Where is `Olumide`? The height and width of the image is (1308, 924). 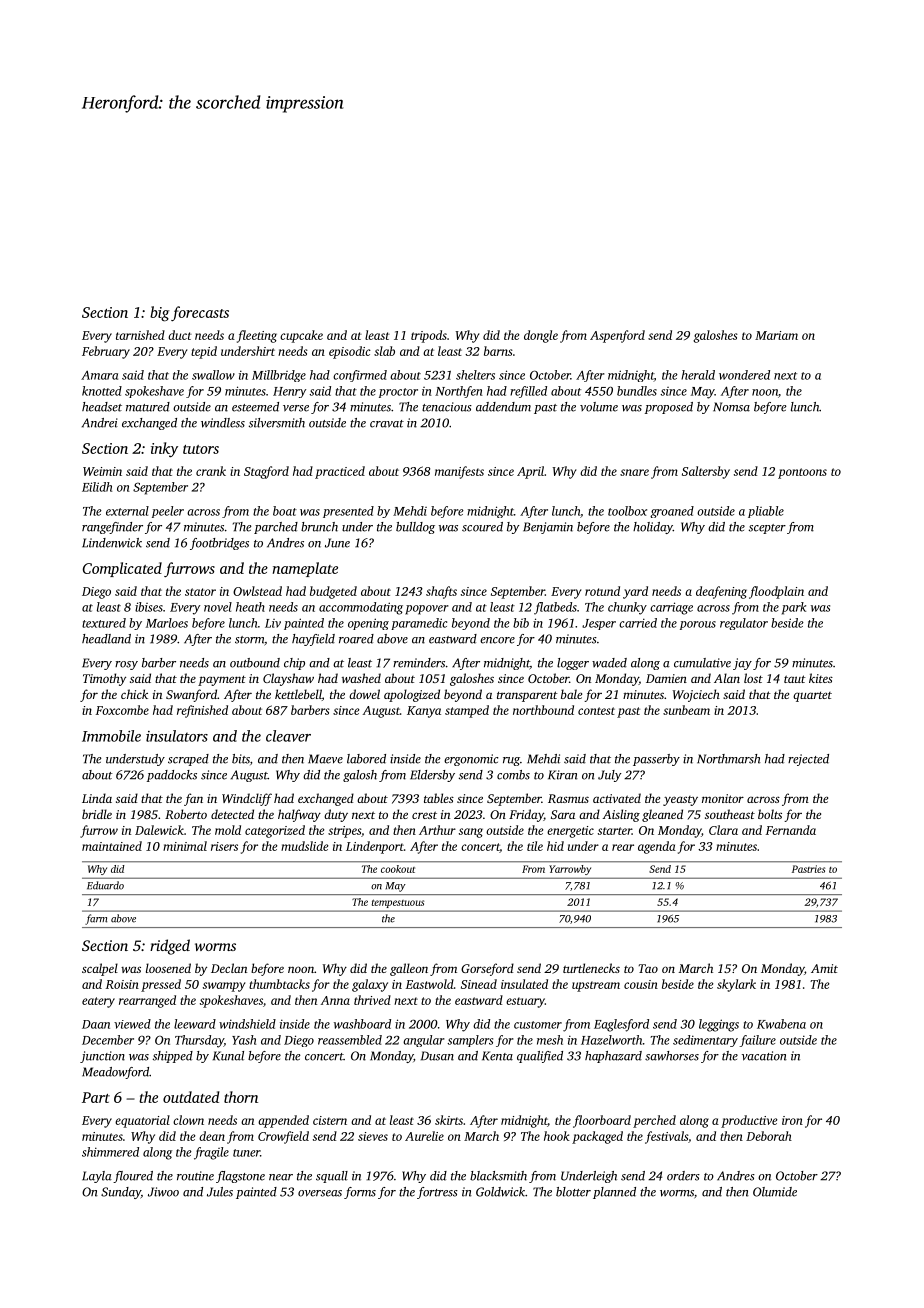
Olumide is located at coordinates (775, 1192).
